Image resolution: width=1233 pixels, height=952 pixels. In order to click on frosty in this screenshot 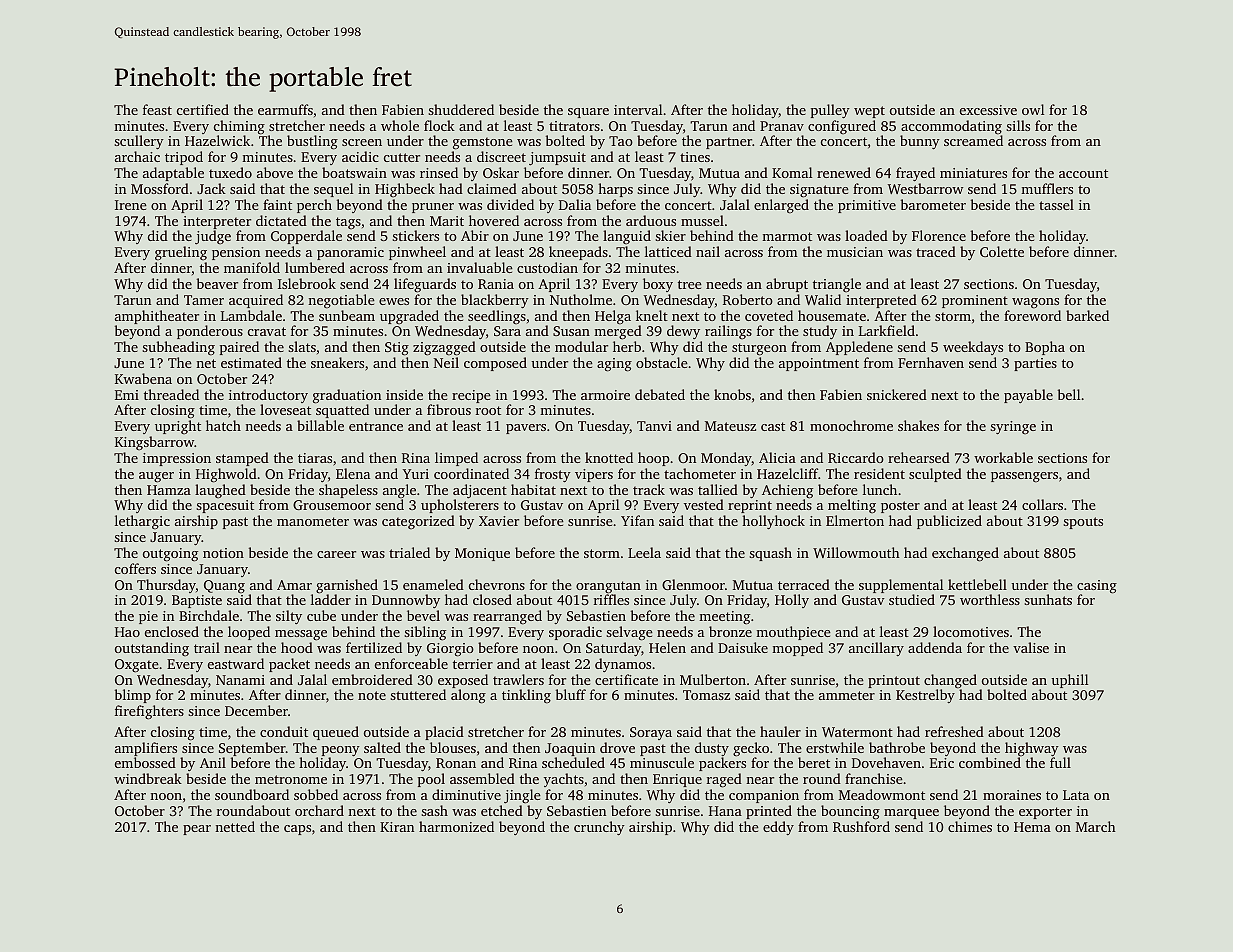, I will do `click(553, 475)`.
